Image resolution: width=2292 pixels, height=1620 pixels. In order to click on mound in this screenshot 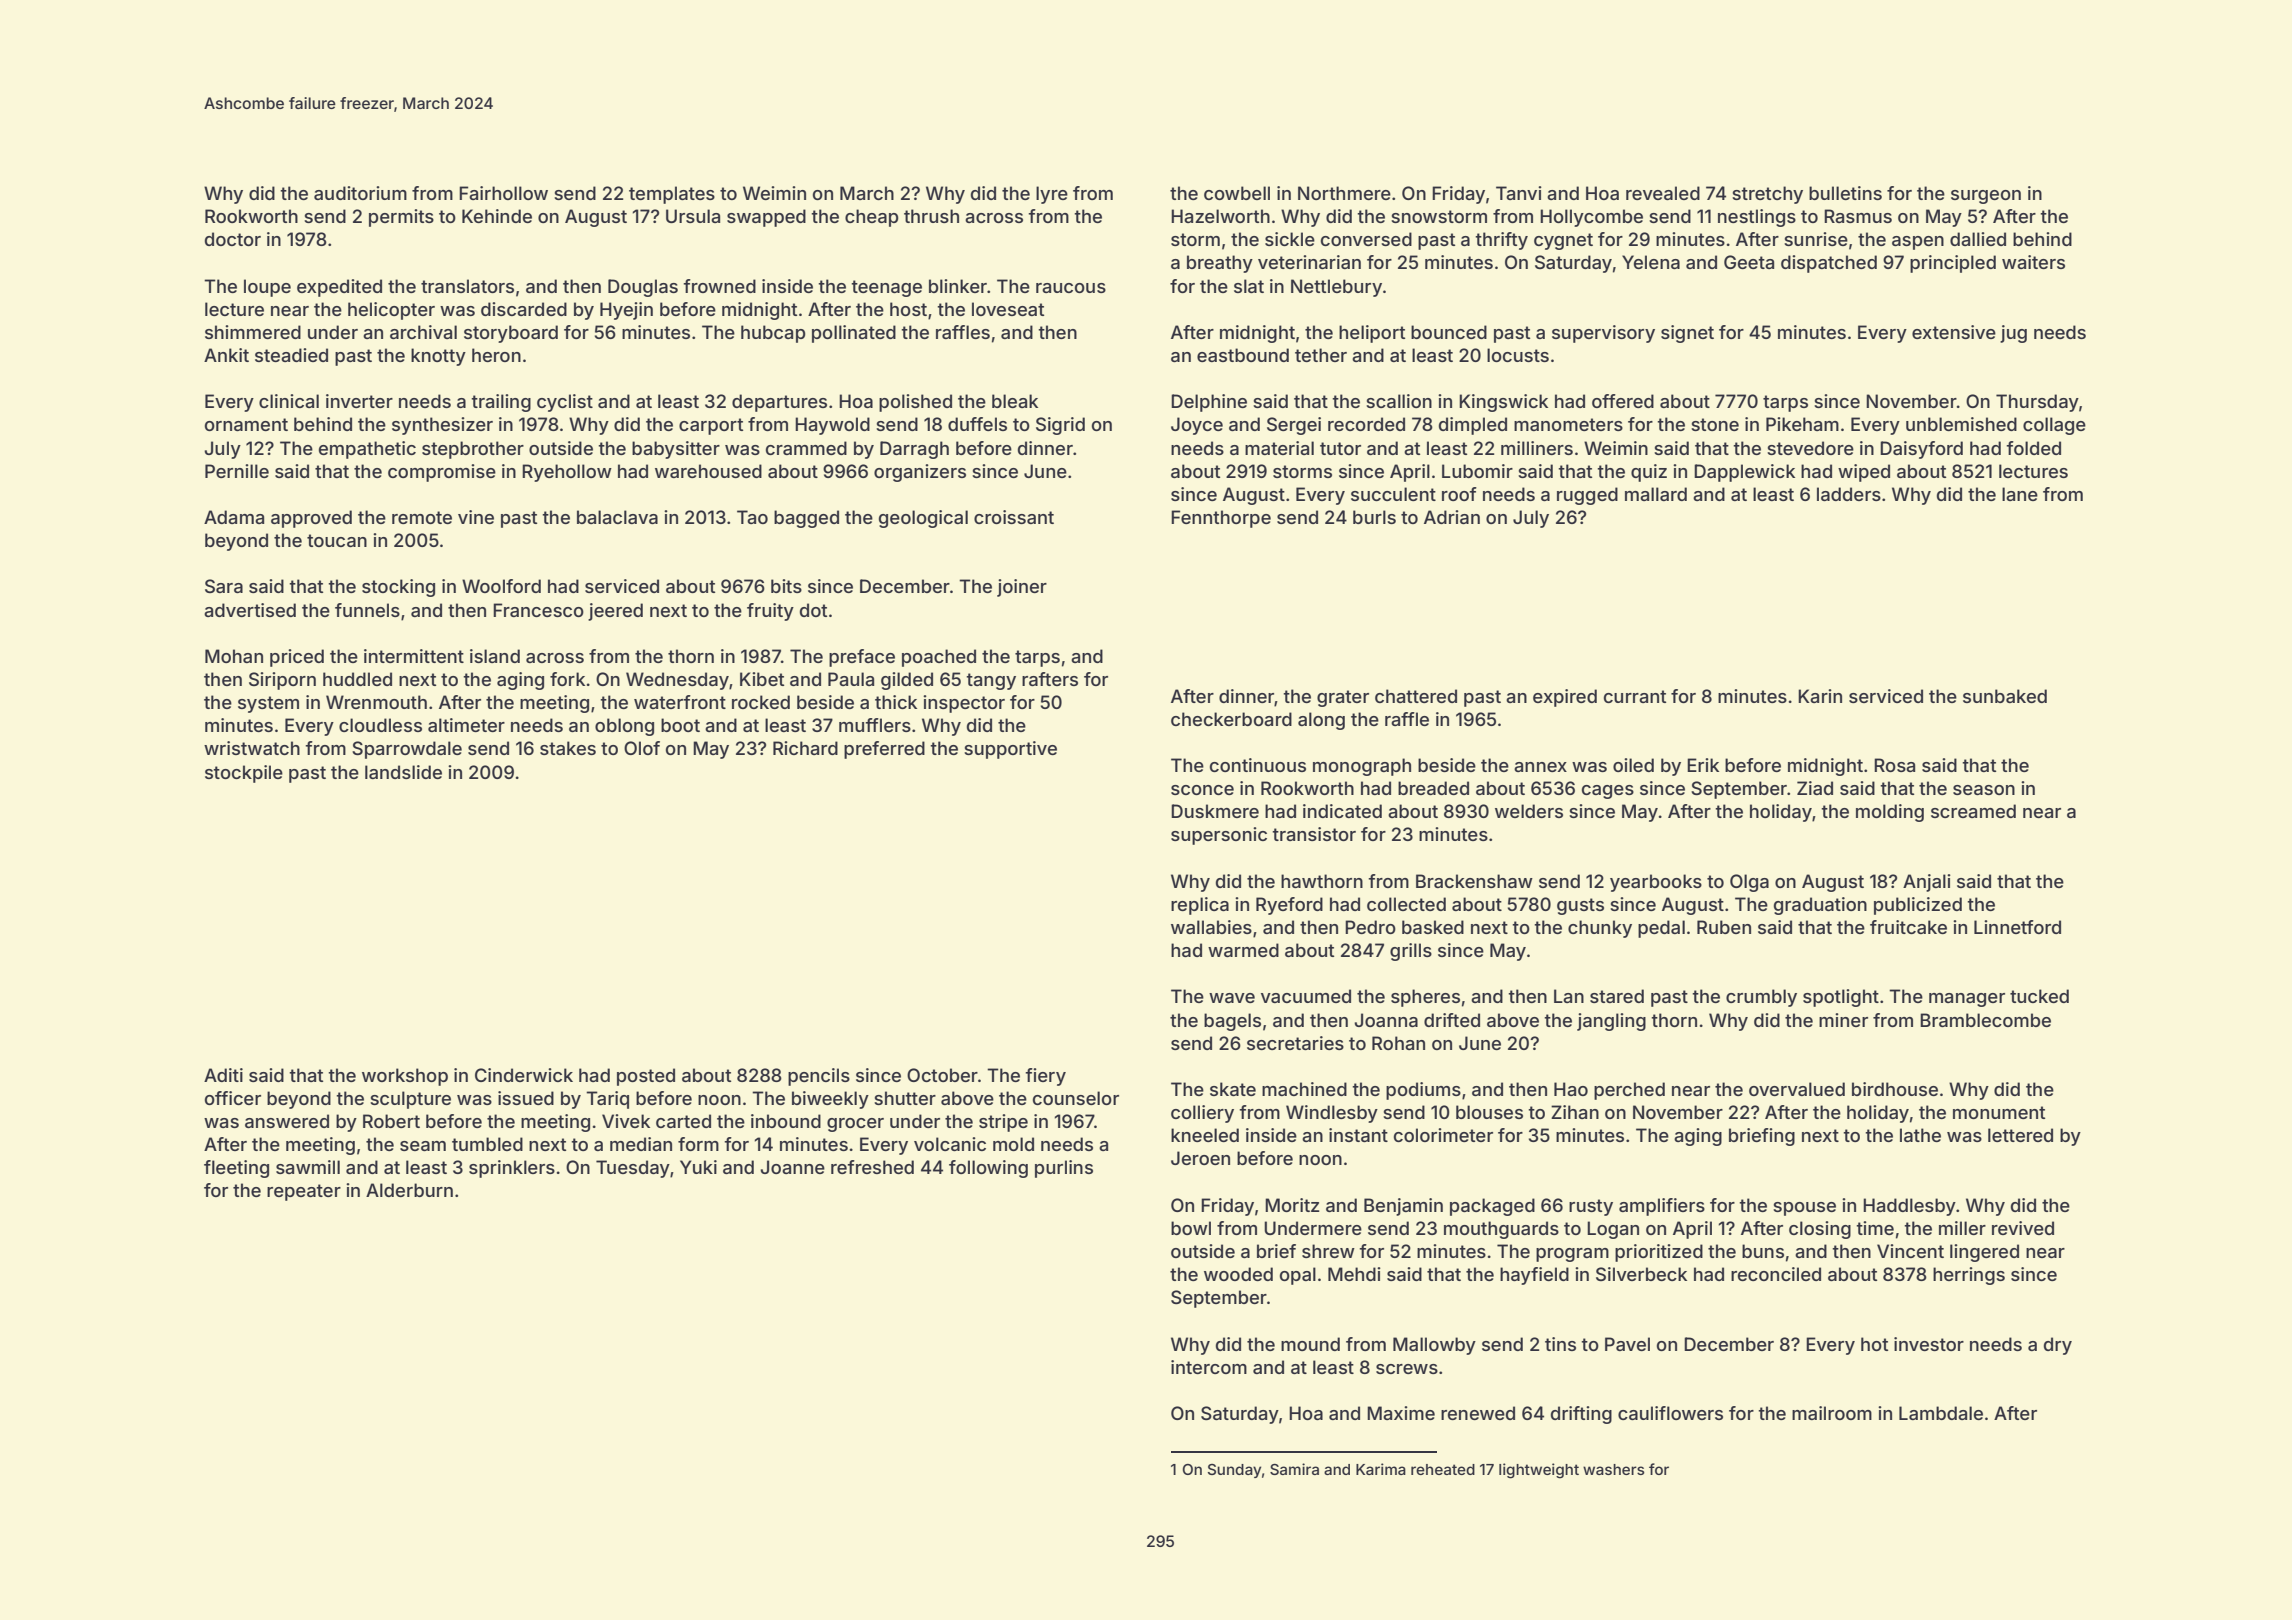, I will do `click(1310, 1344)`.
